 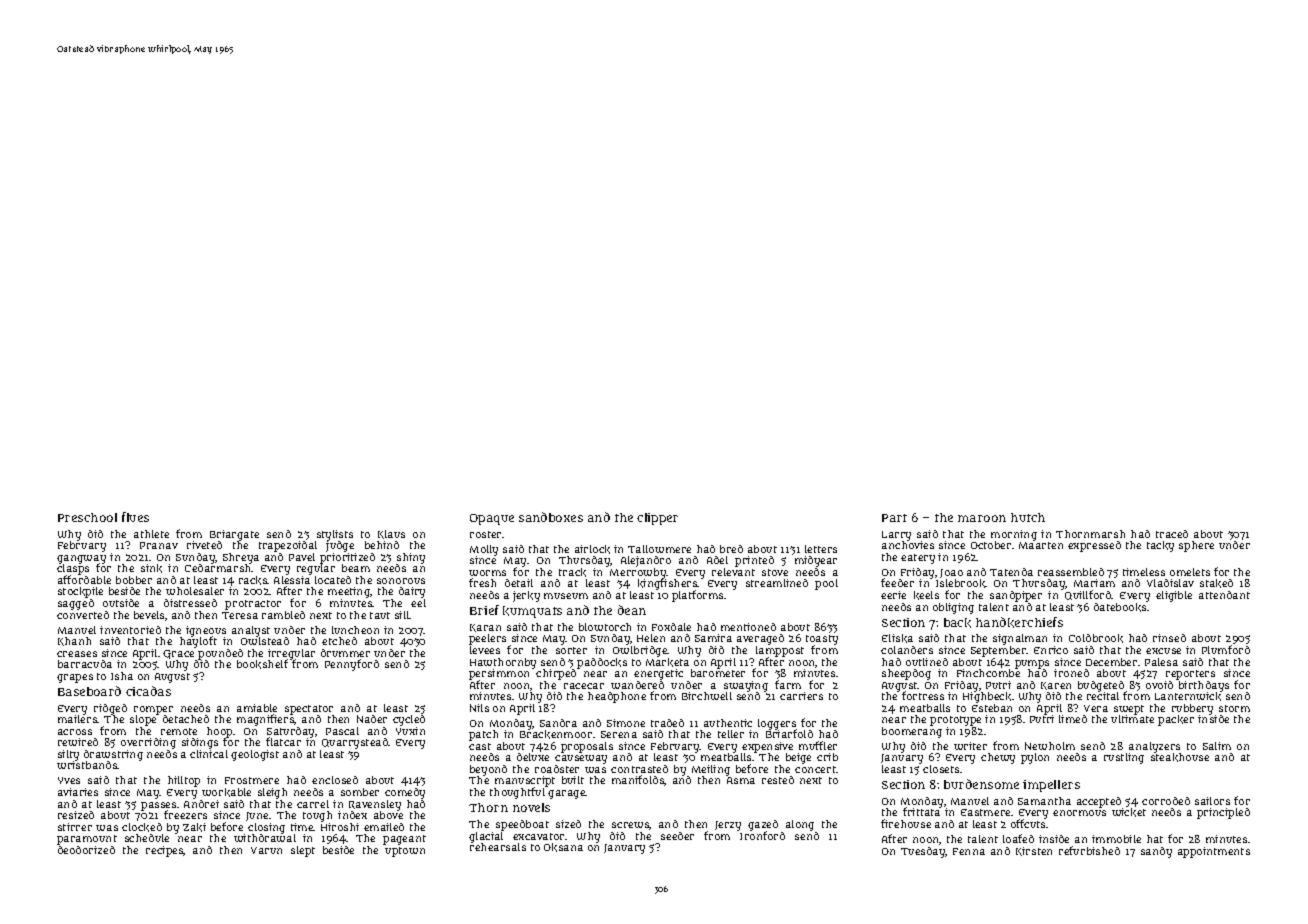 I want to click on Foxdale, so click(x=671, y=627).
